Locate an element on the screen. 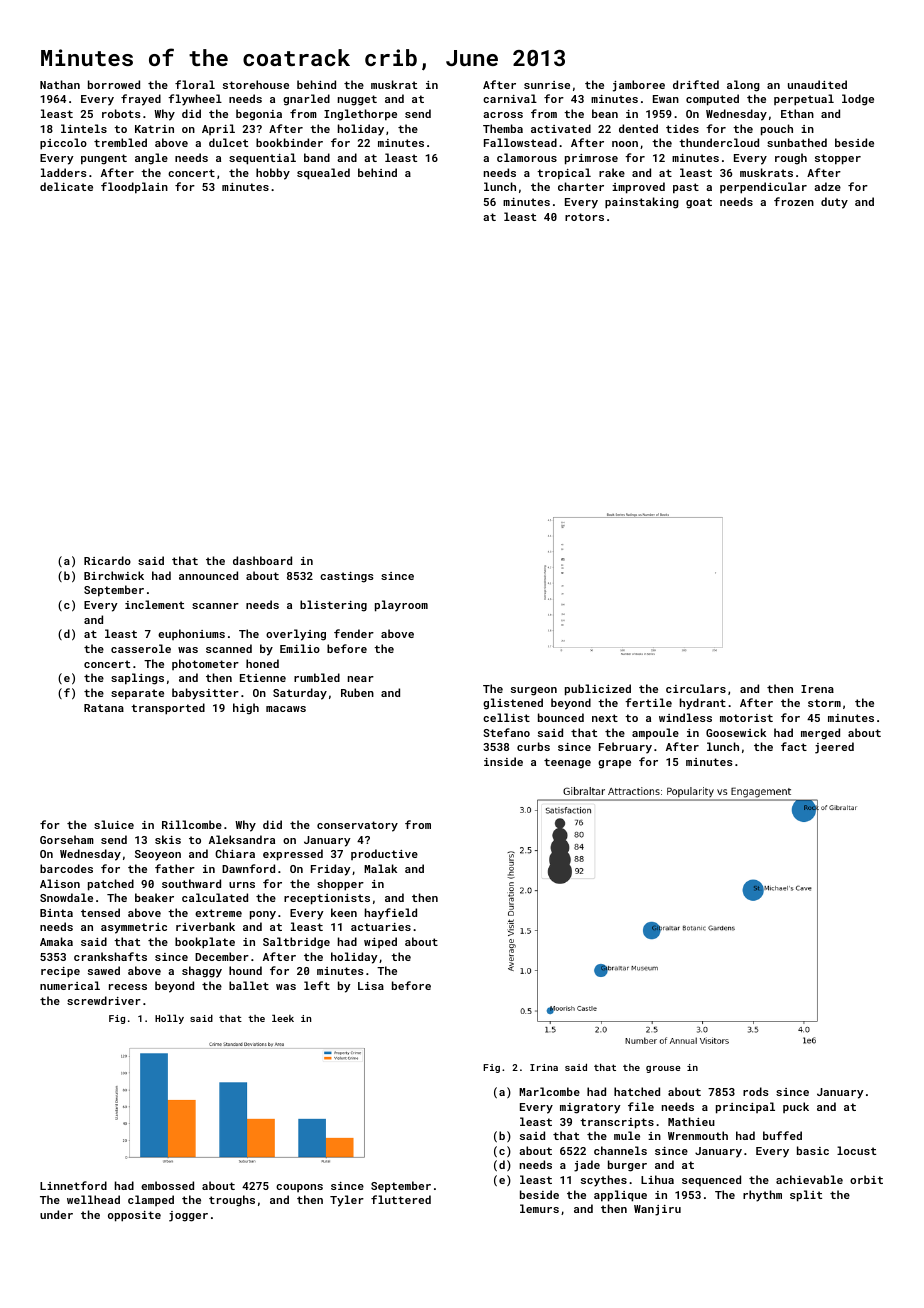 Image resolution: width=924 pixels, height=1308 pixels. carnival is located at coordinates (510, 98).
